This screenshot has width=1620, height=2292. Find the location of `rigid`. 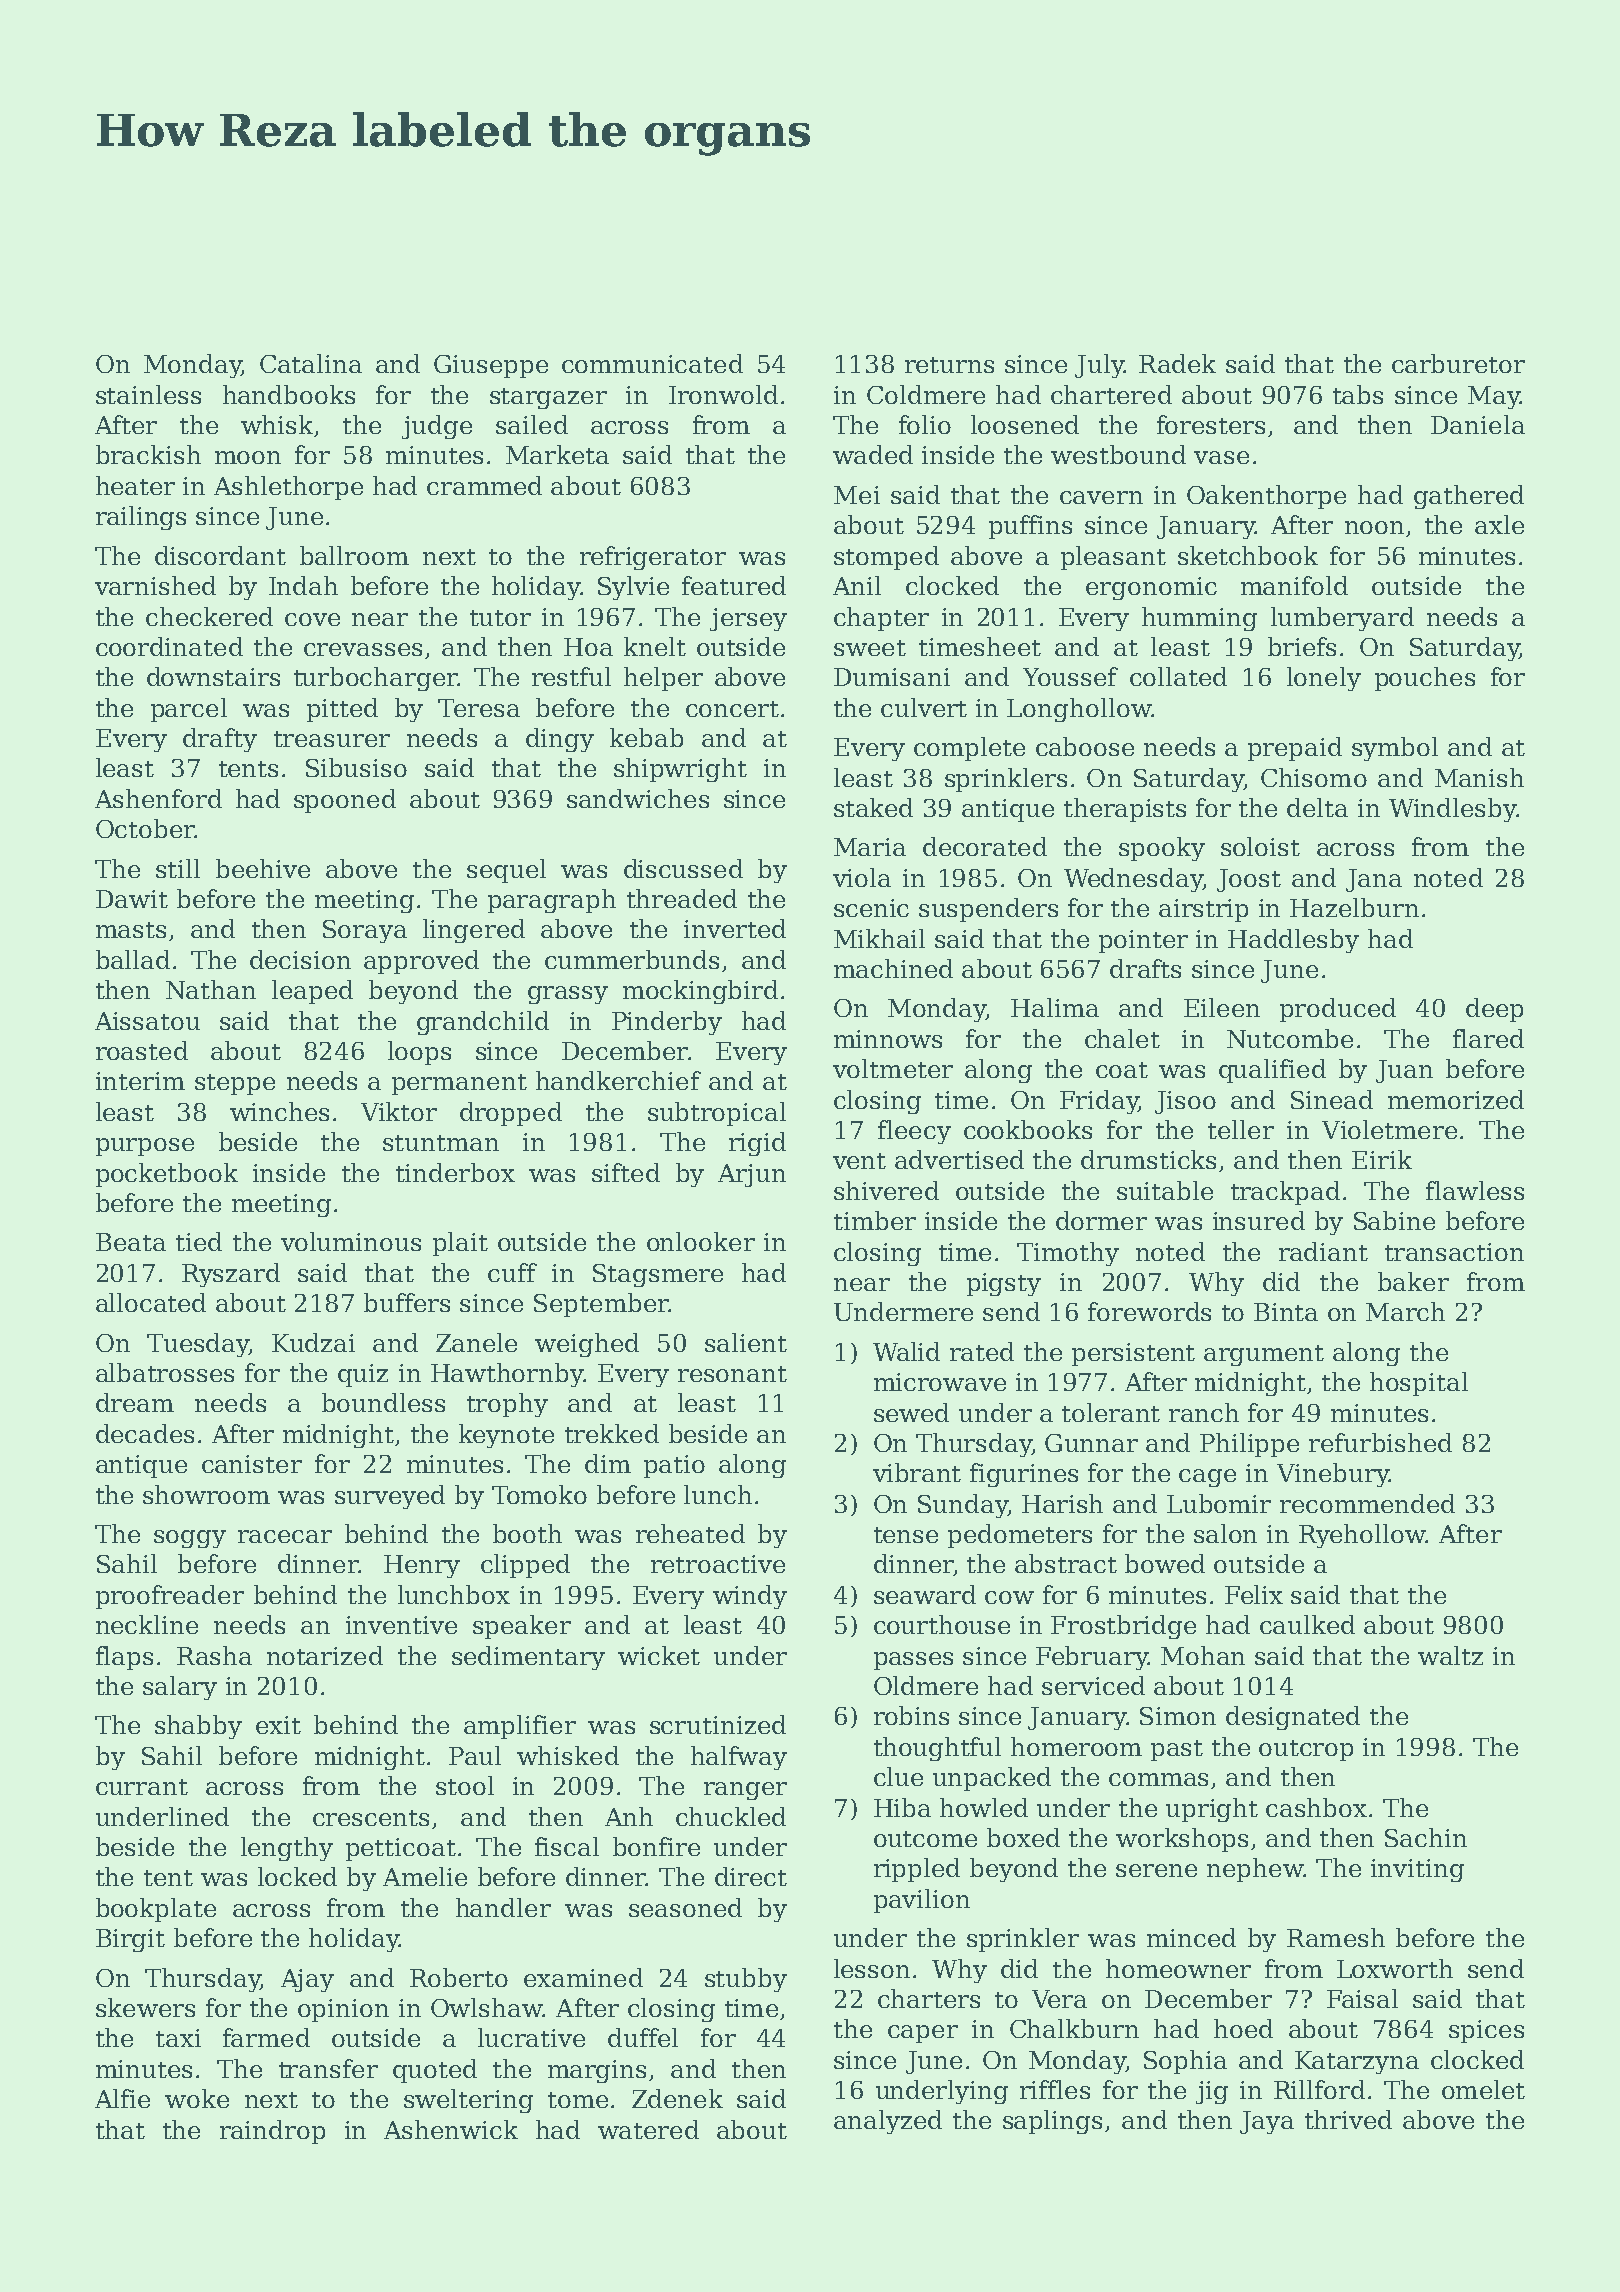

rigid is located at coordinates (757, 1144).
